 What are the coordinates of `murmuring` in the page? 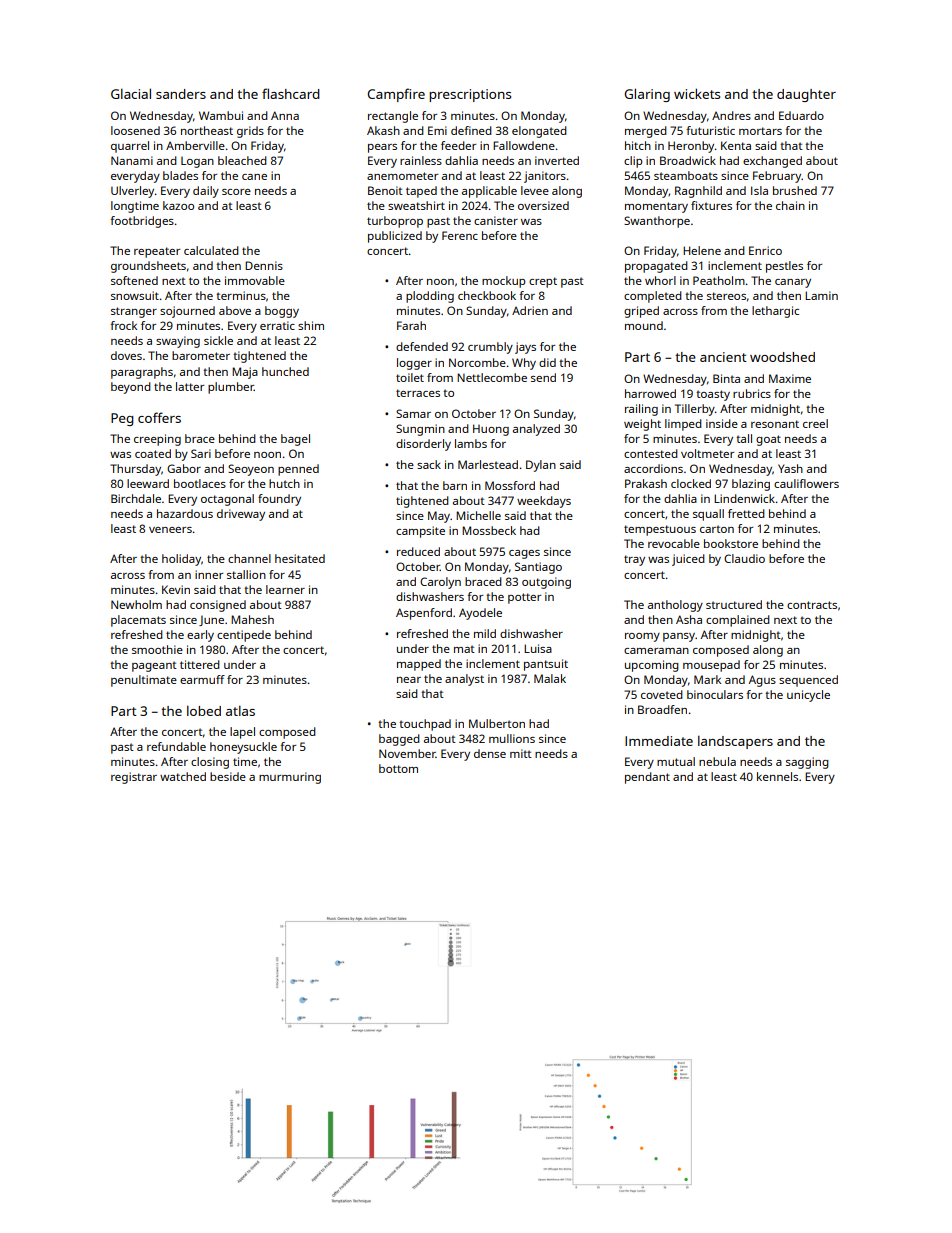 It's located at (290, 778).
